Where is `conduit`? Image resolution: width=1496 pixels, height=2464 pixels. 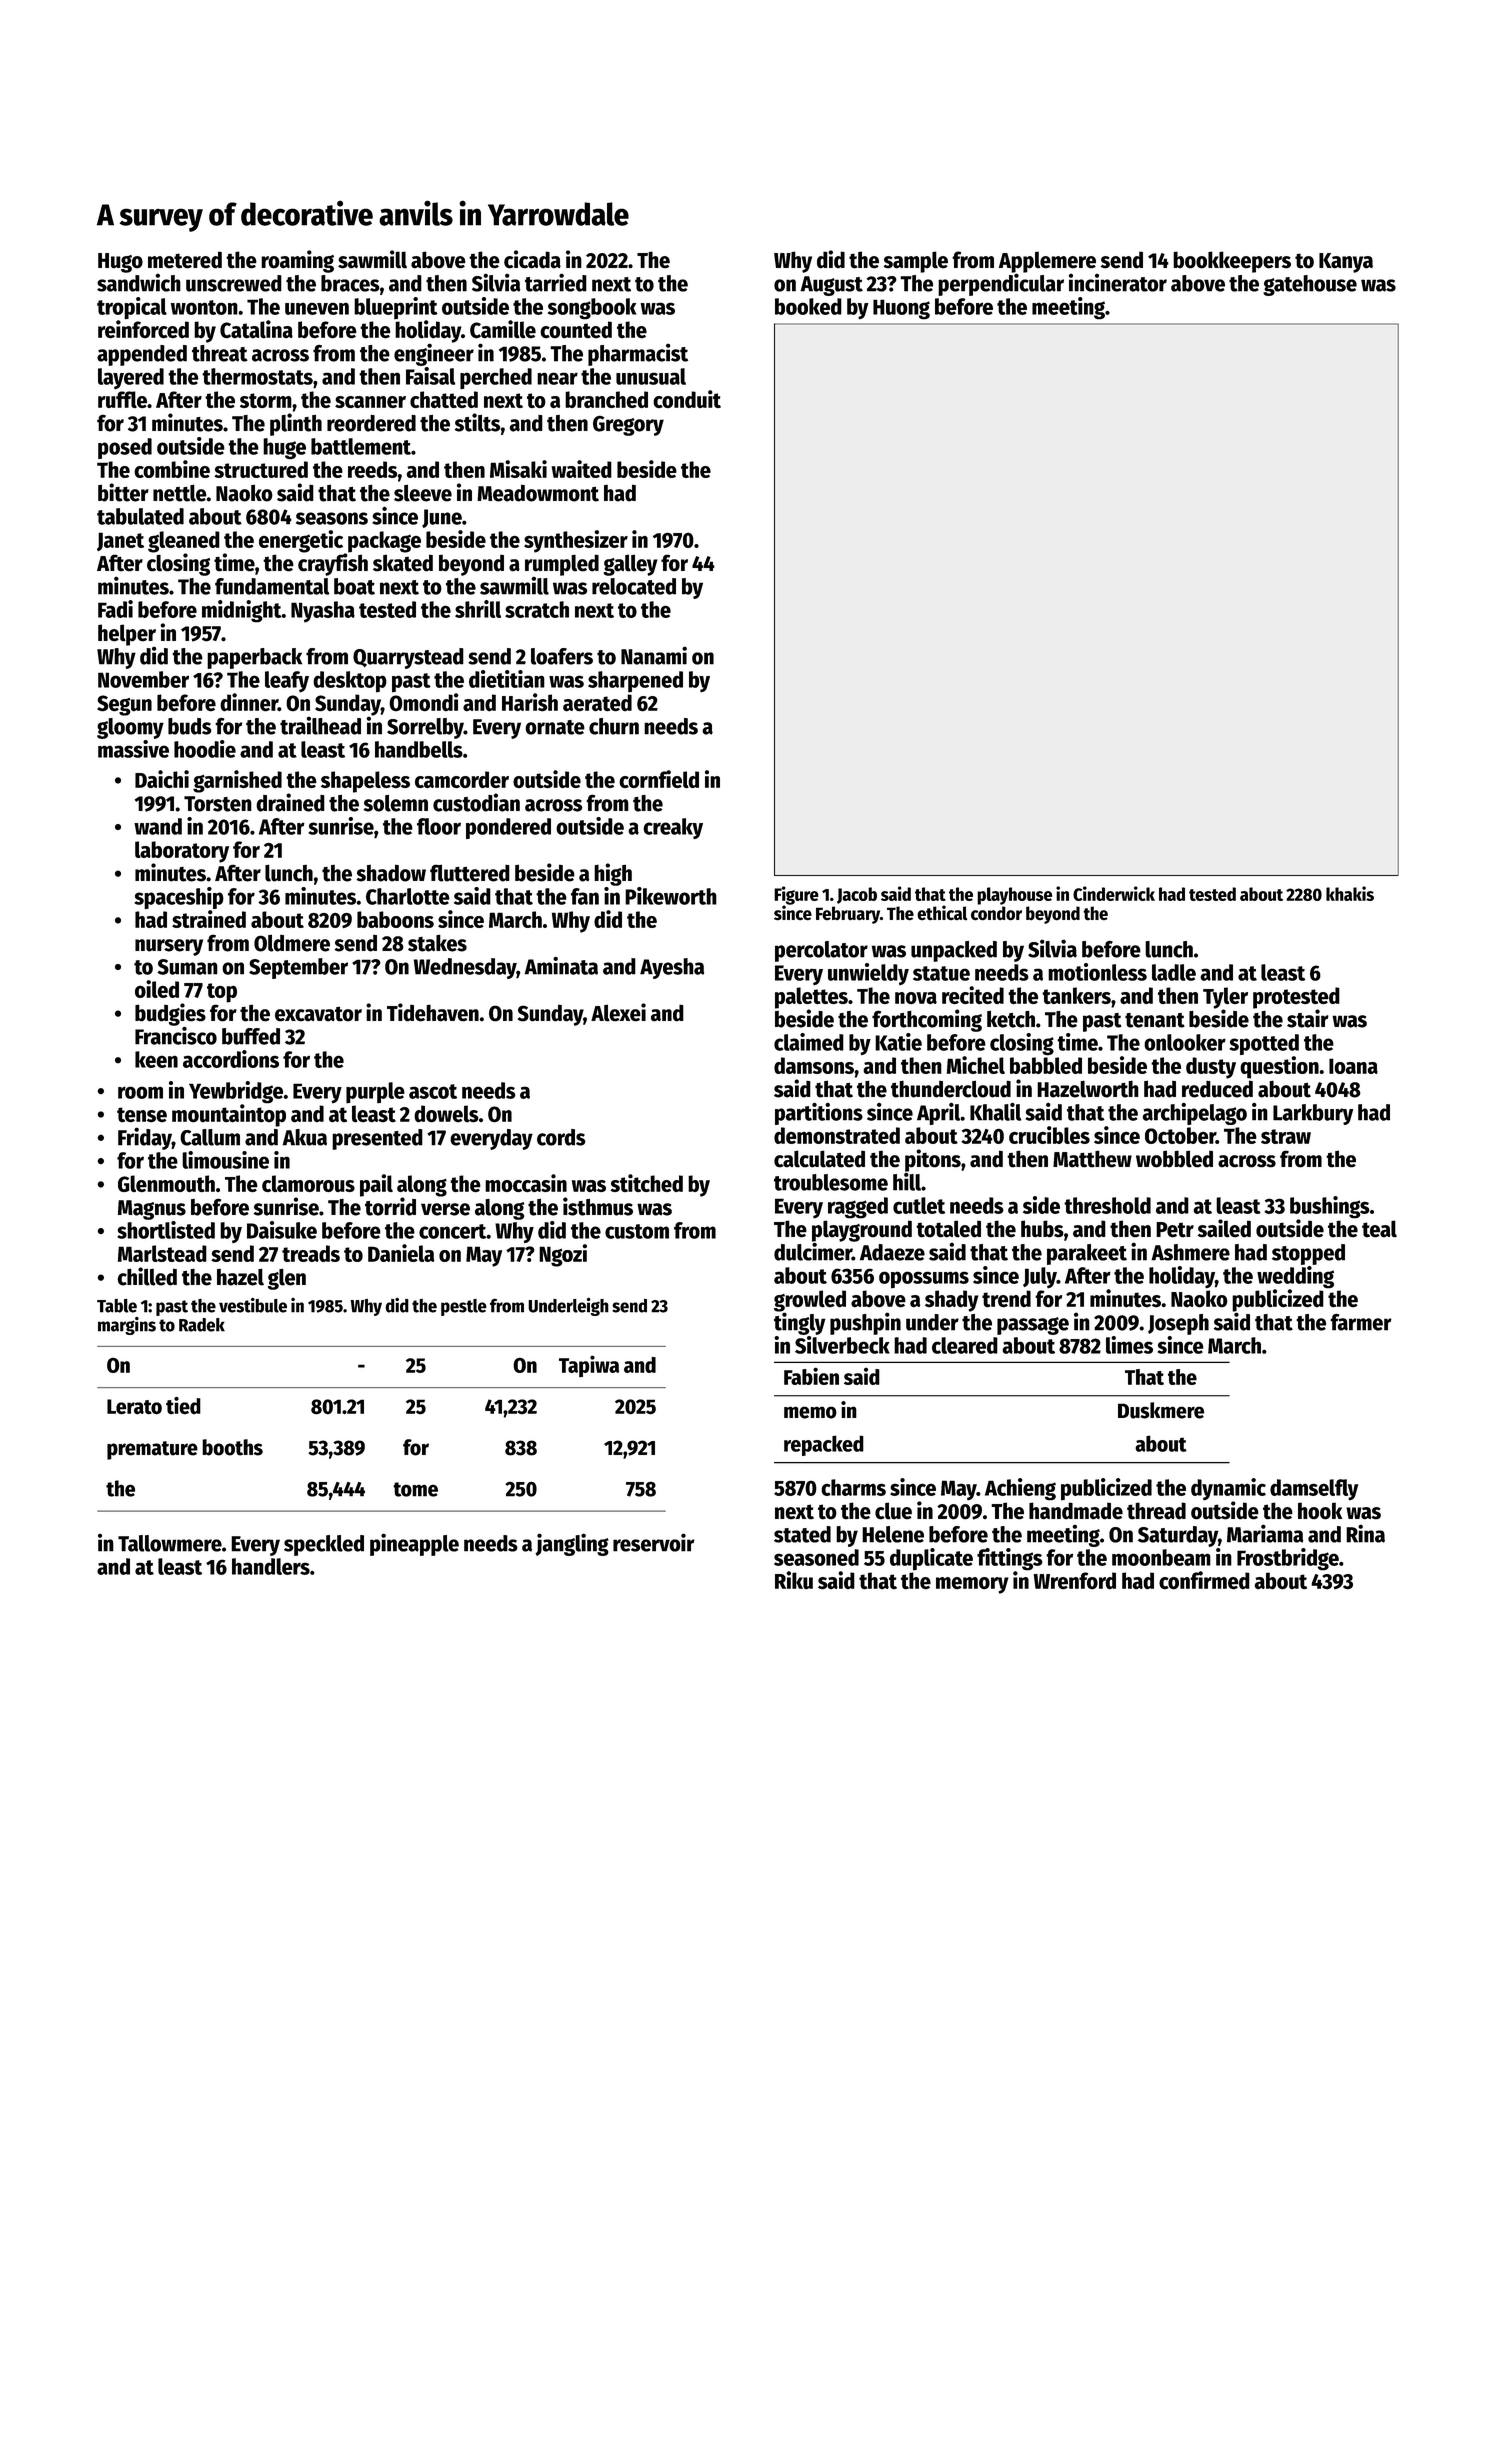 conduit is located at coordinates (687, 399).
